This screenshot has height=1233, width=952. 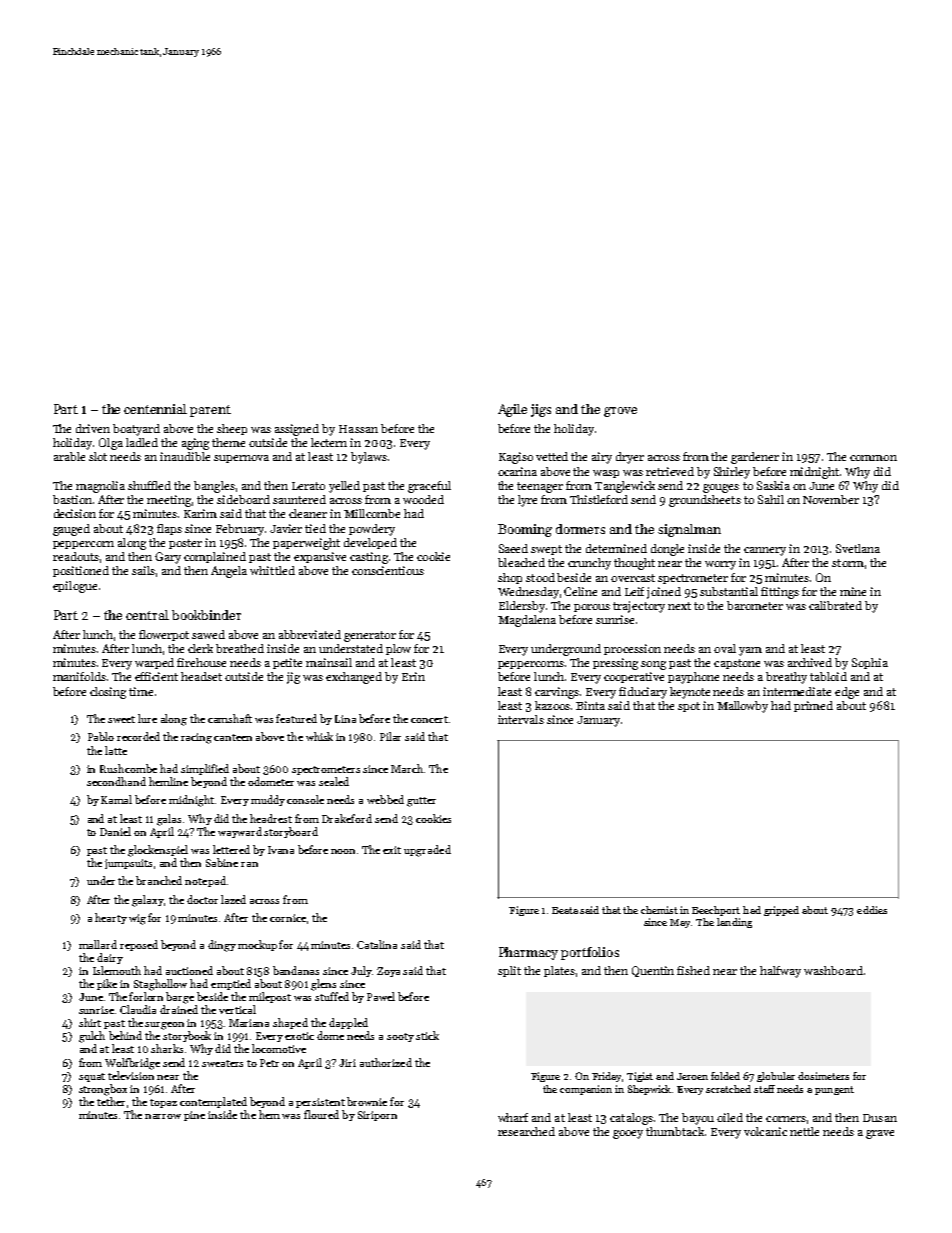 I want to click on shirt, so click(x=90, y=1022).
